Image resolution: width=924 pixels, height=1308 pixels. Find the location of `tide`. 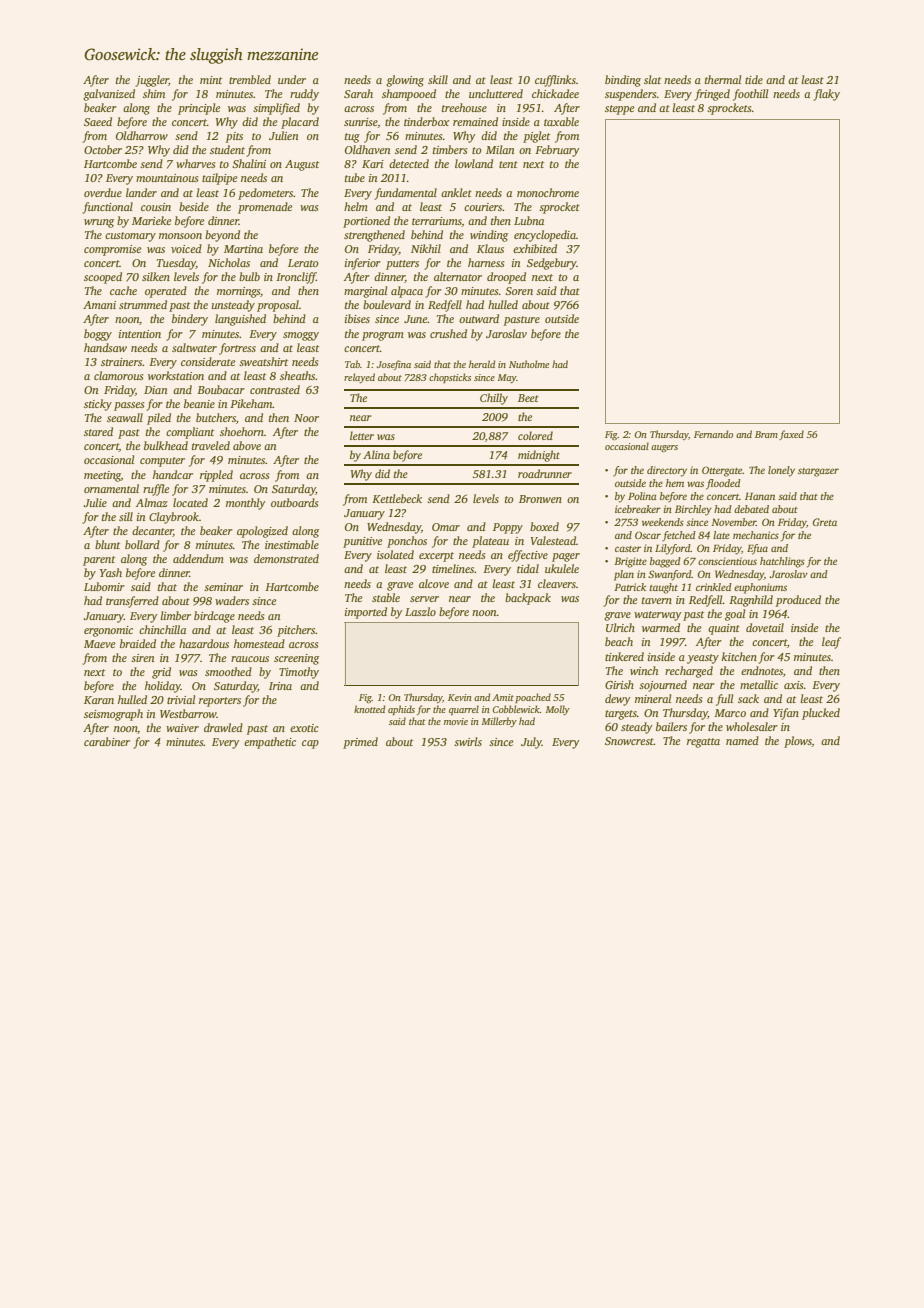

tide is located at coordinates (754, 79).
